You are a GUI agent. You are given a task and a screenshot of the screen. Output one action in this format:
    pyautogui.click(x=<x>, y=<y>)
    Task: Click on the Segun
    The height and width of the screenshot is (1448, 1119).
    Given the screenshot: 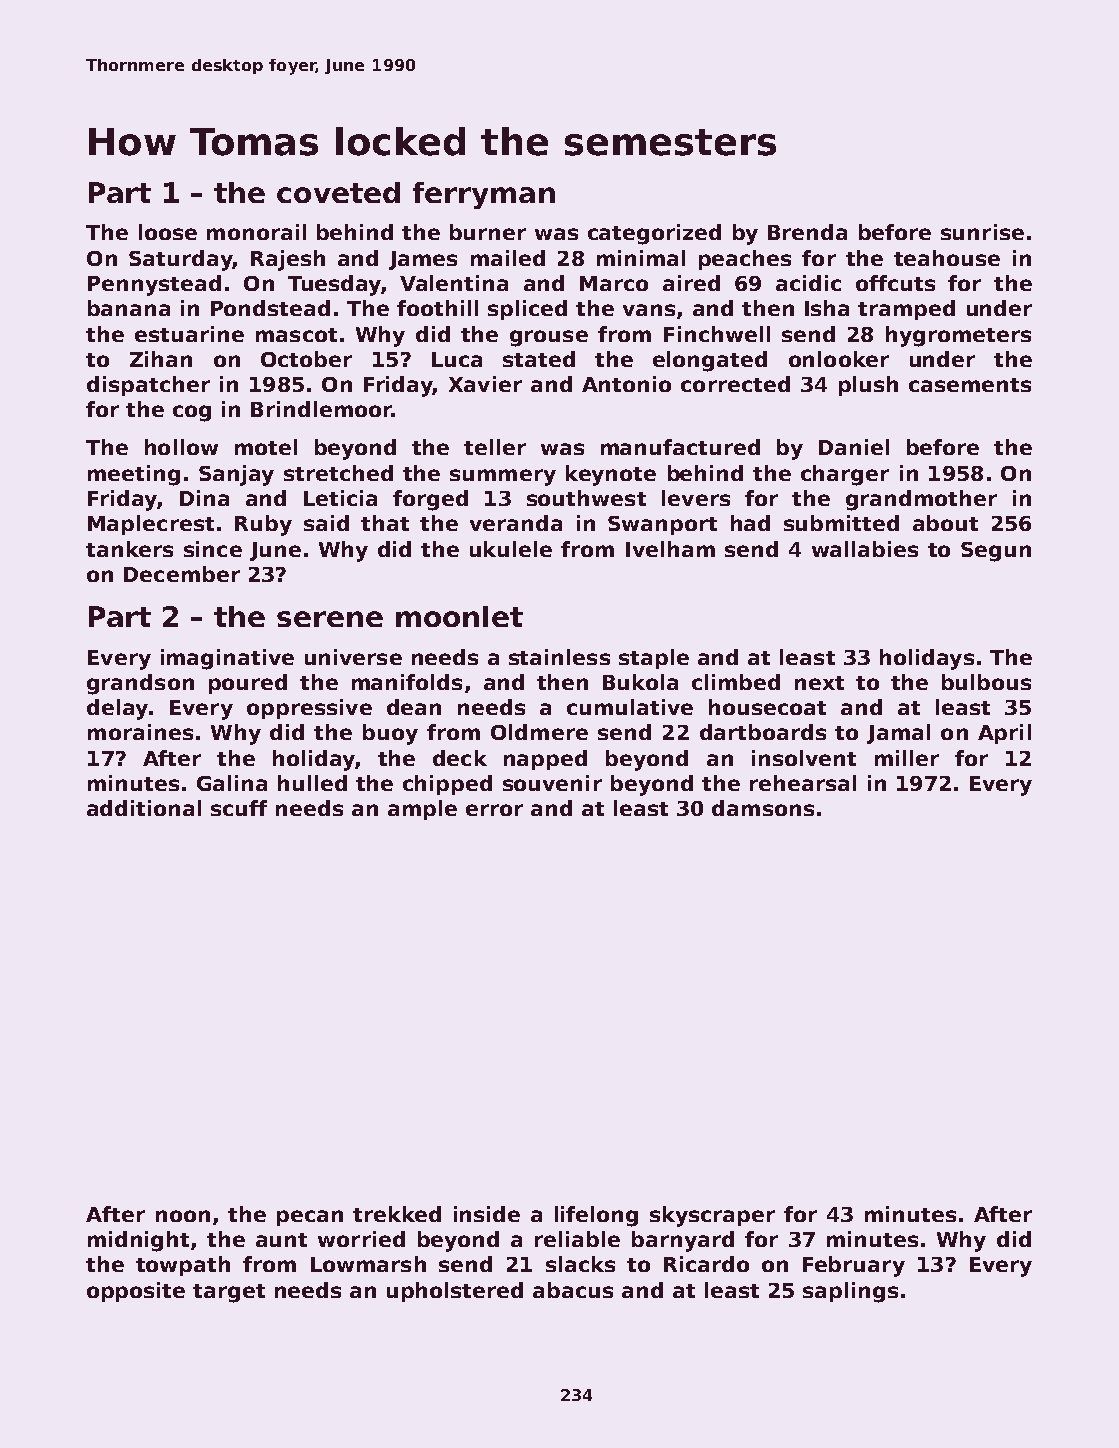 What is the action you would take?
    pyautogui.click(x=996, y=552)
